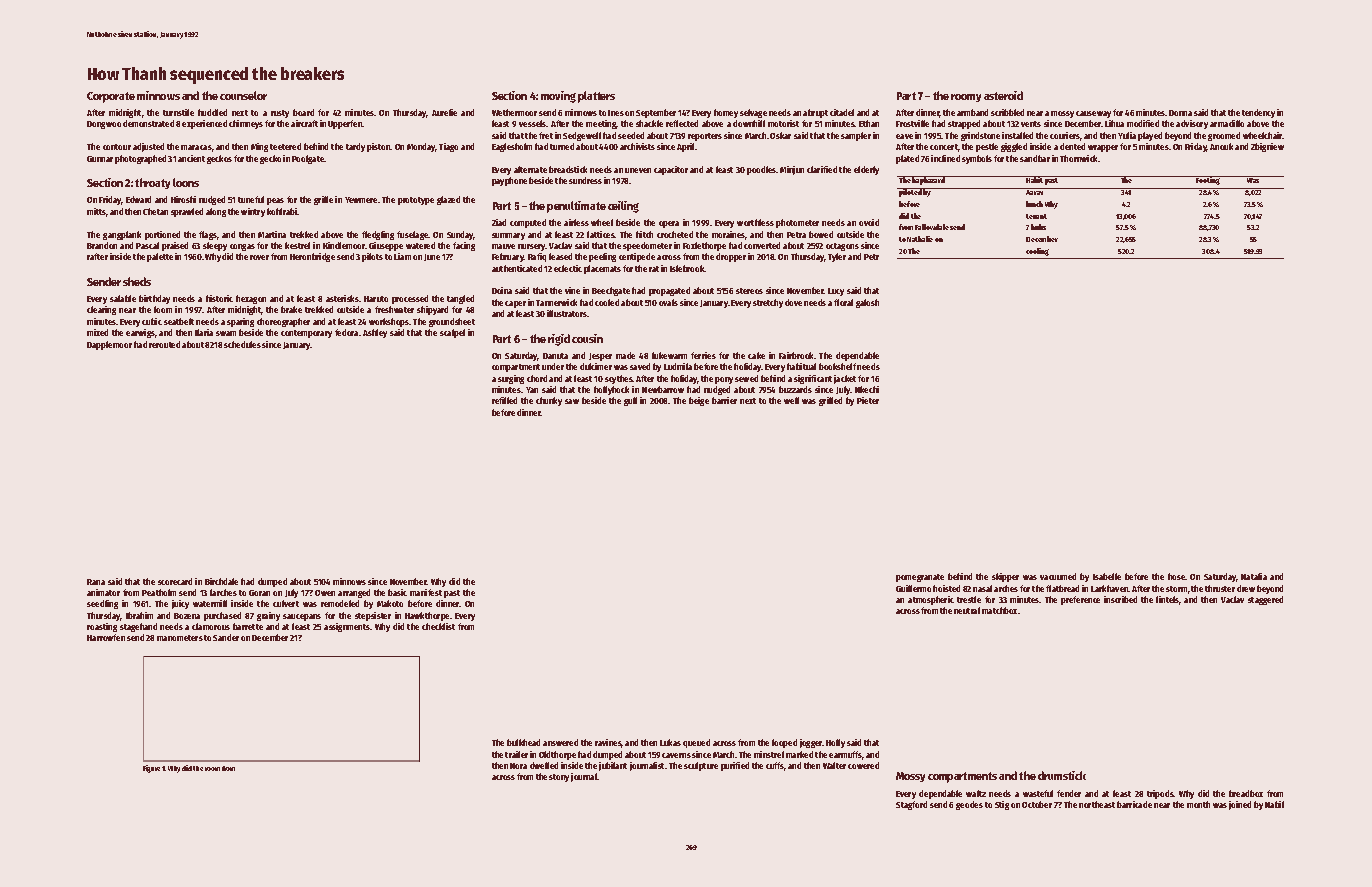 The image size is (1372, 887). What do you see at coordinates (784, 743) in the screenshot?
I see `looped` at bounding box center [784, 743].
